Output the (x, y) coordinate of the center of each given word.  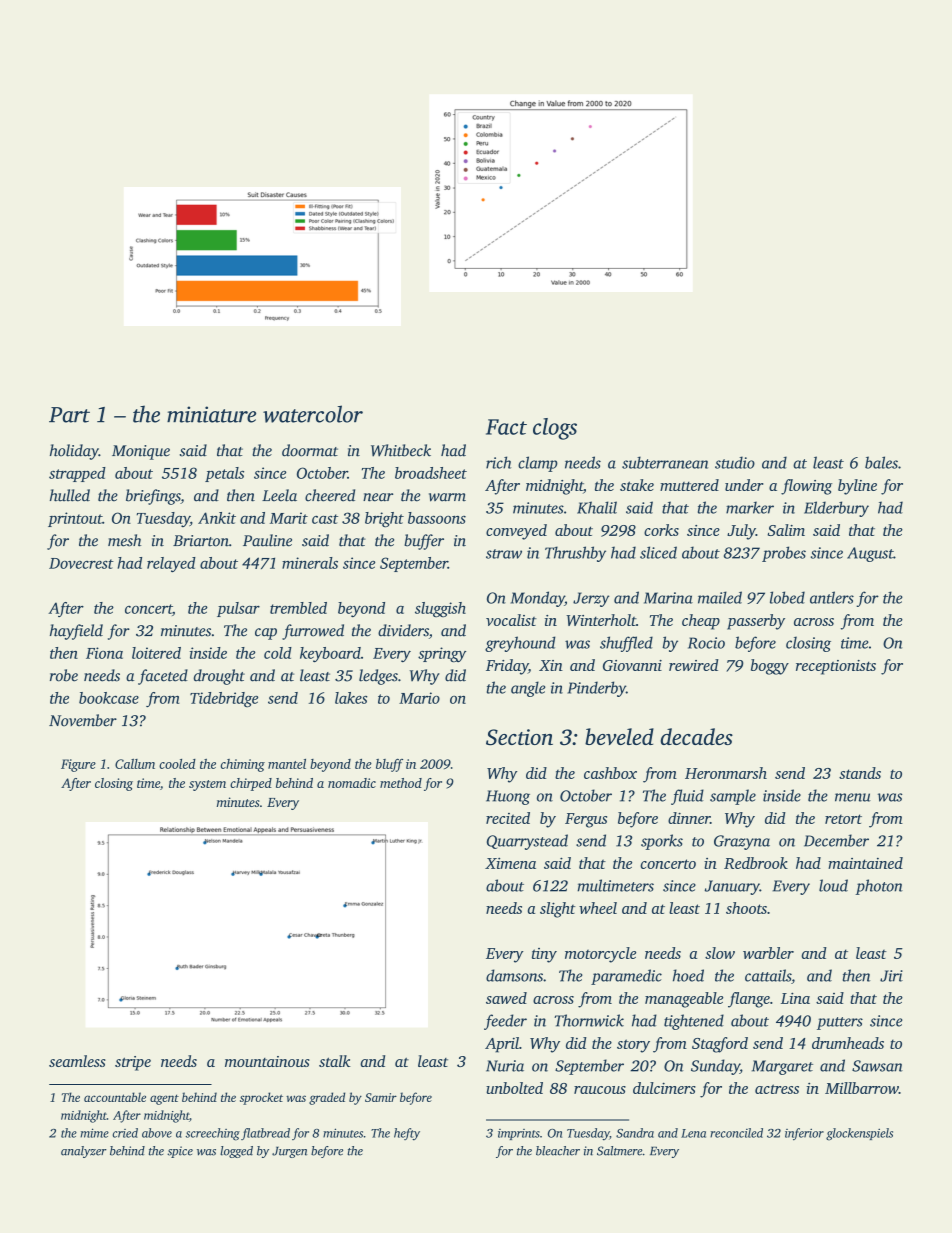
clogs (555, 429)
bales (881, 462)
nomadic (352, 783)
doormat (310, 450)
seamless (77, 1061)
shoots (746, 908)
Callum (135, 764)
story (633, 1046)
